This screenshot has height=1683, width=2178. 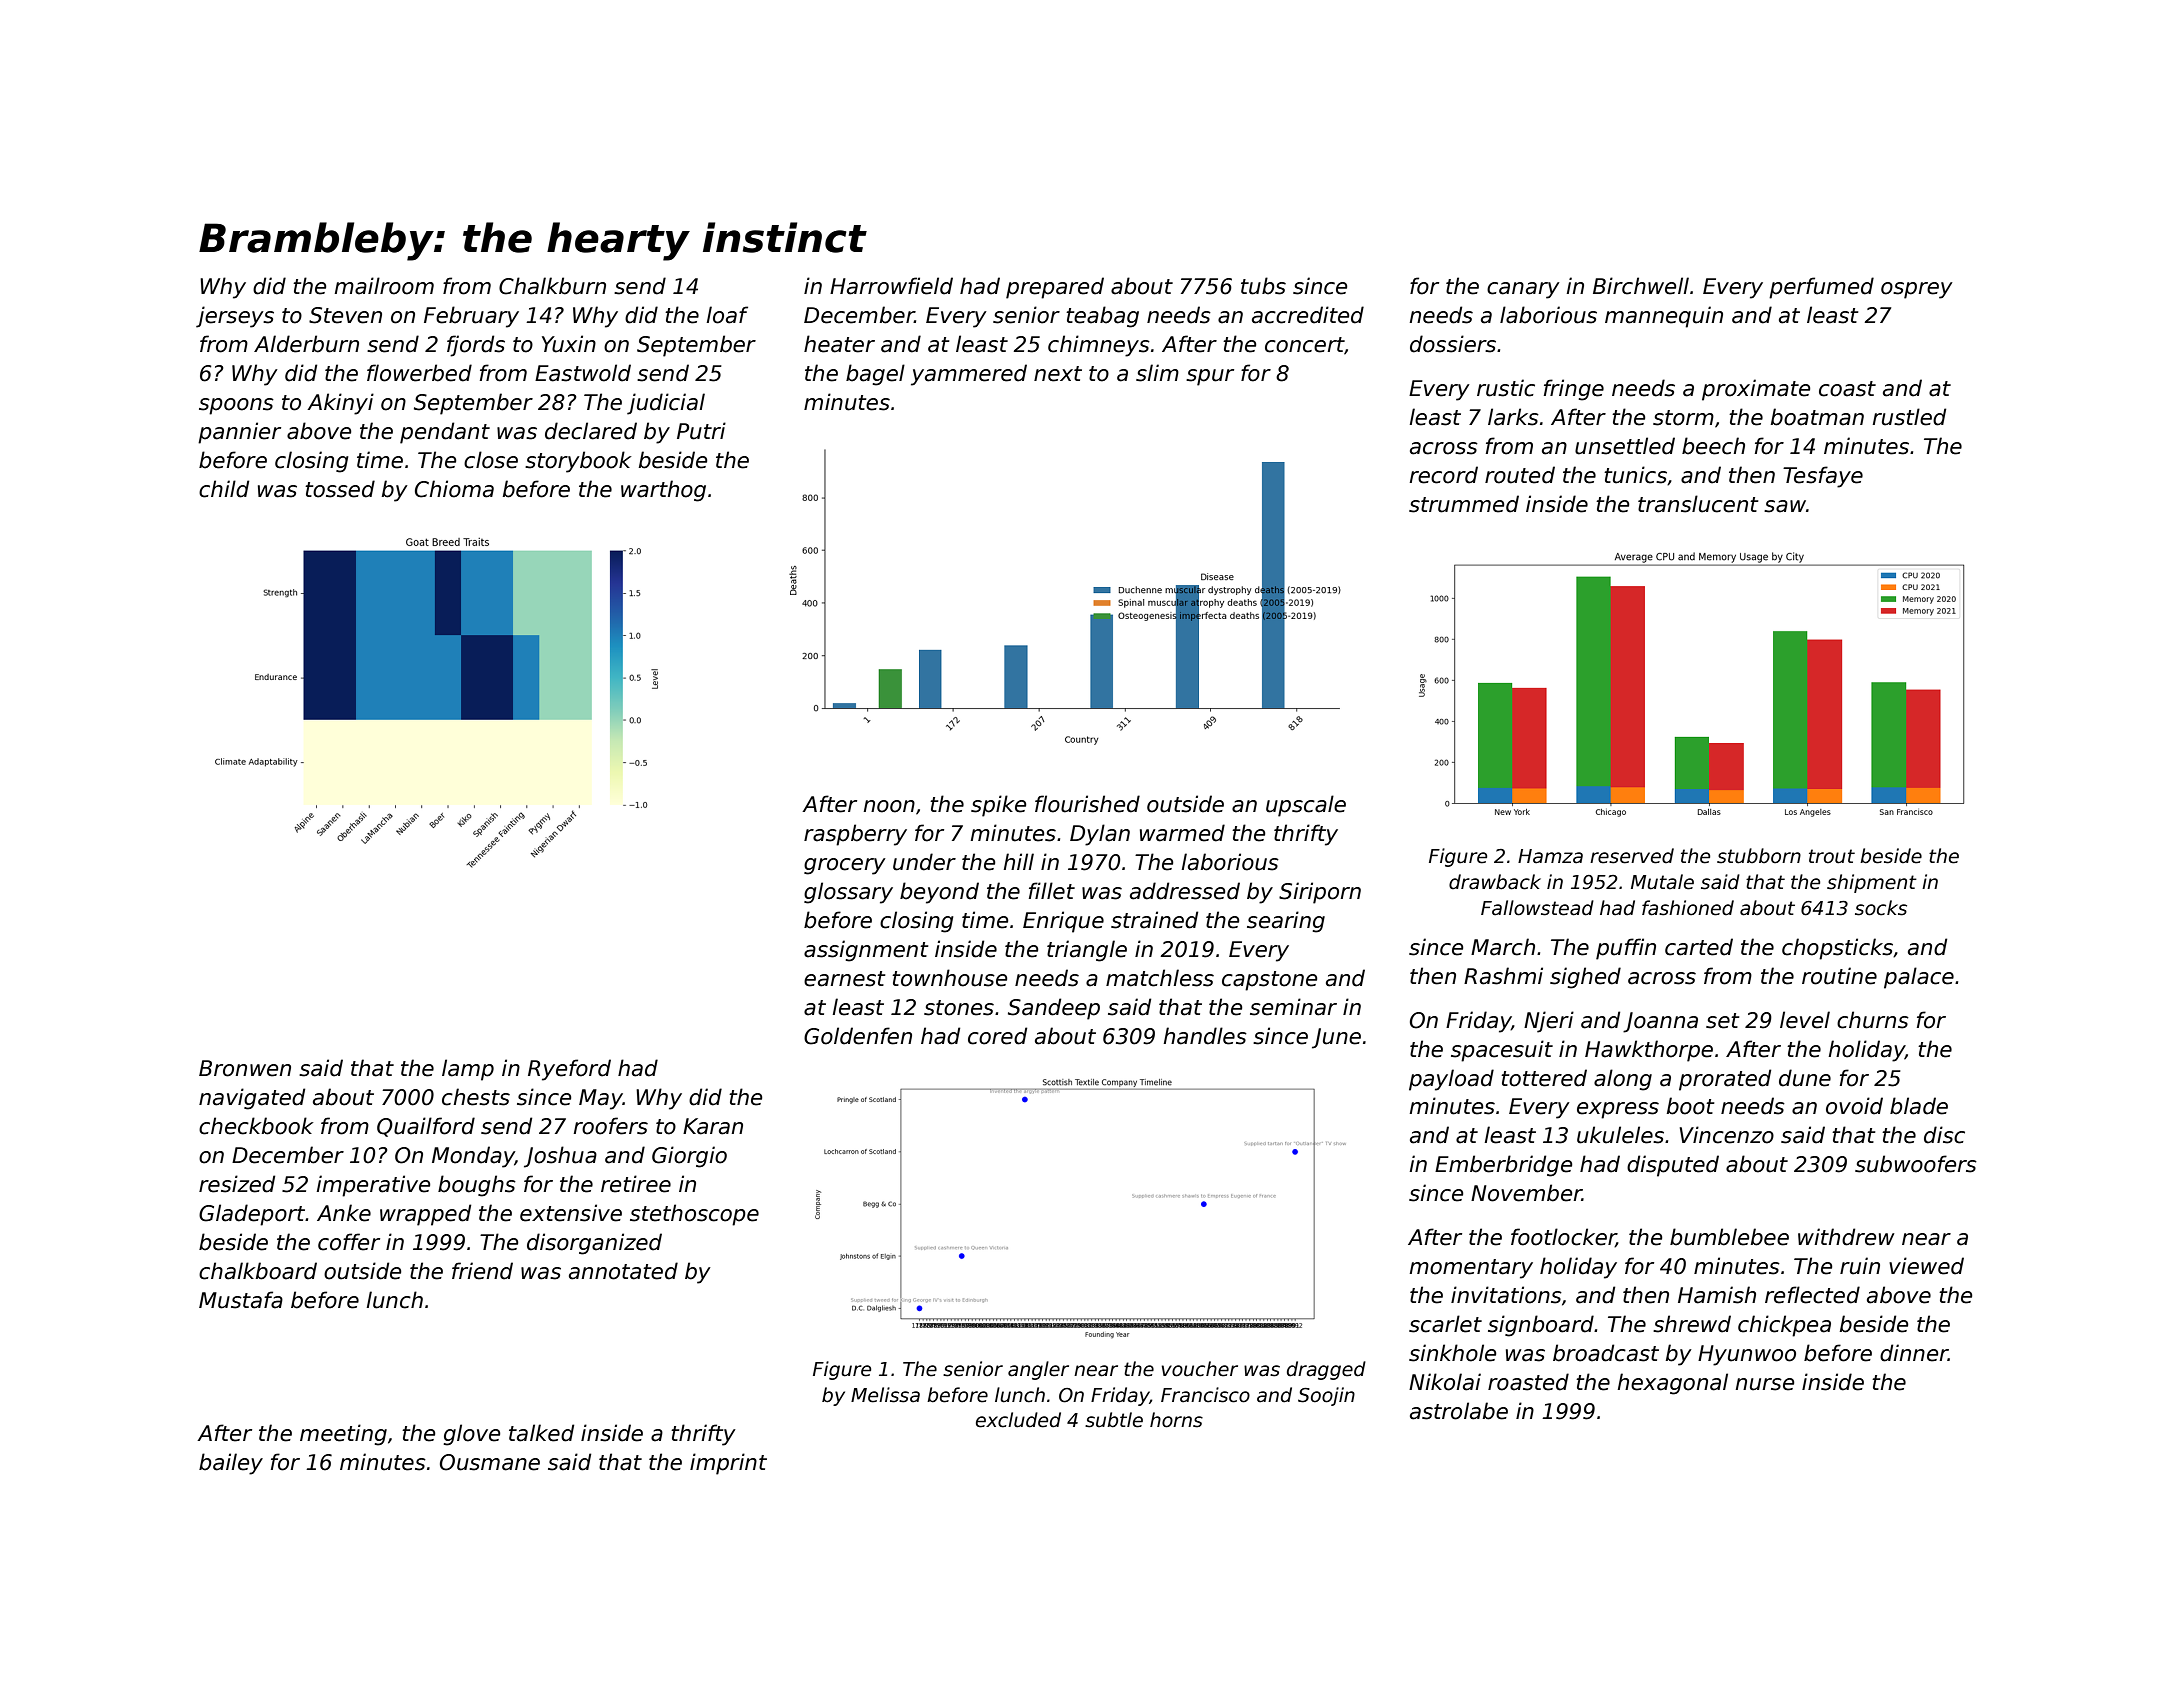 I want to click on subwoofers, so click(x=1916, y=1164).
